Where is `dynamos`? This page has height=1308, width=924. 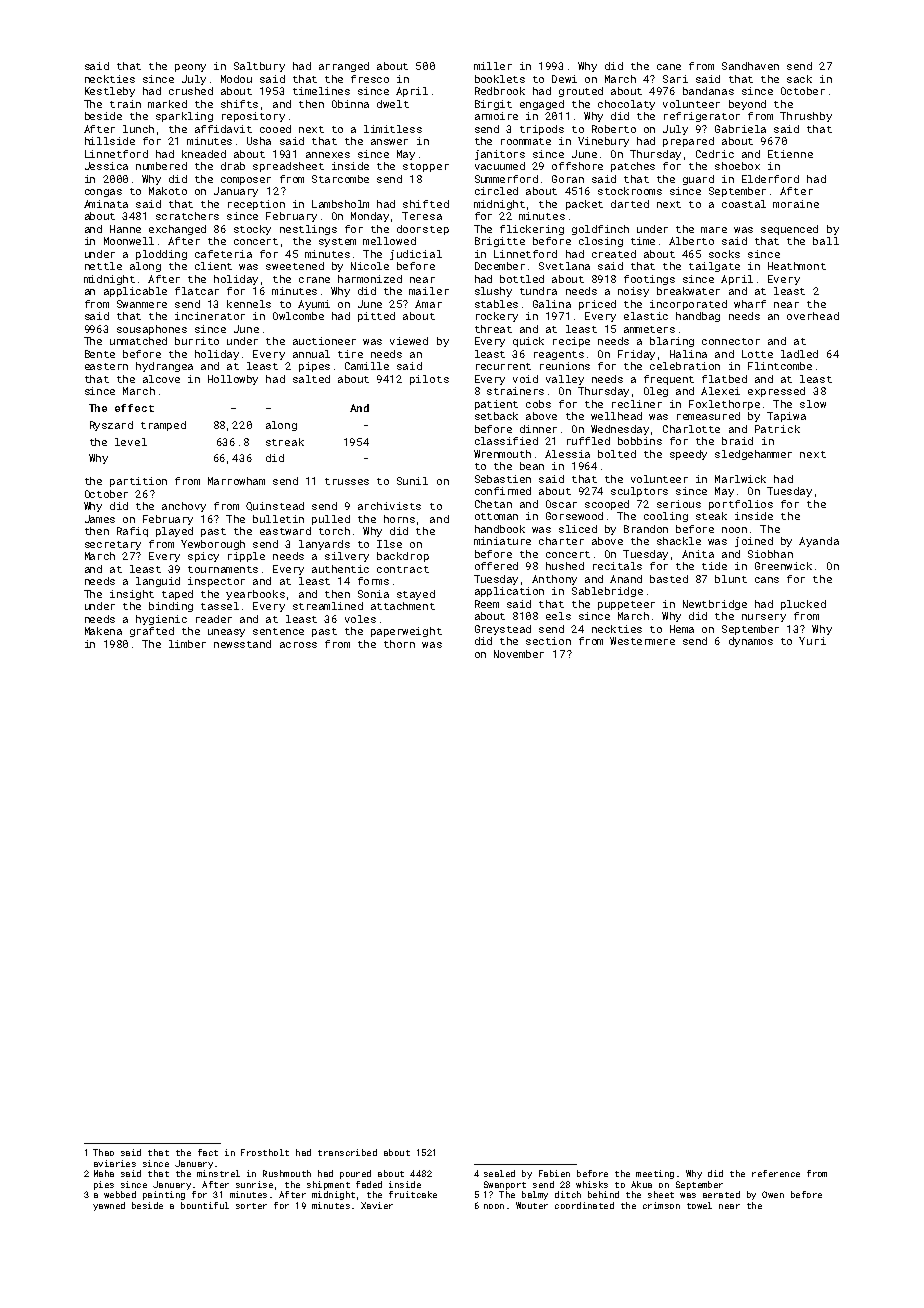 dynamos is located at coordinates (751, 642).
